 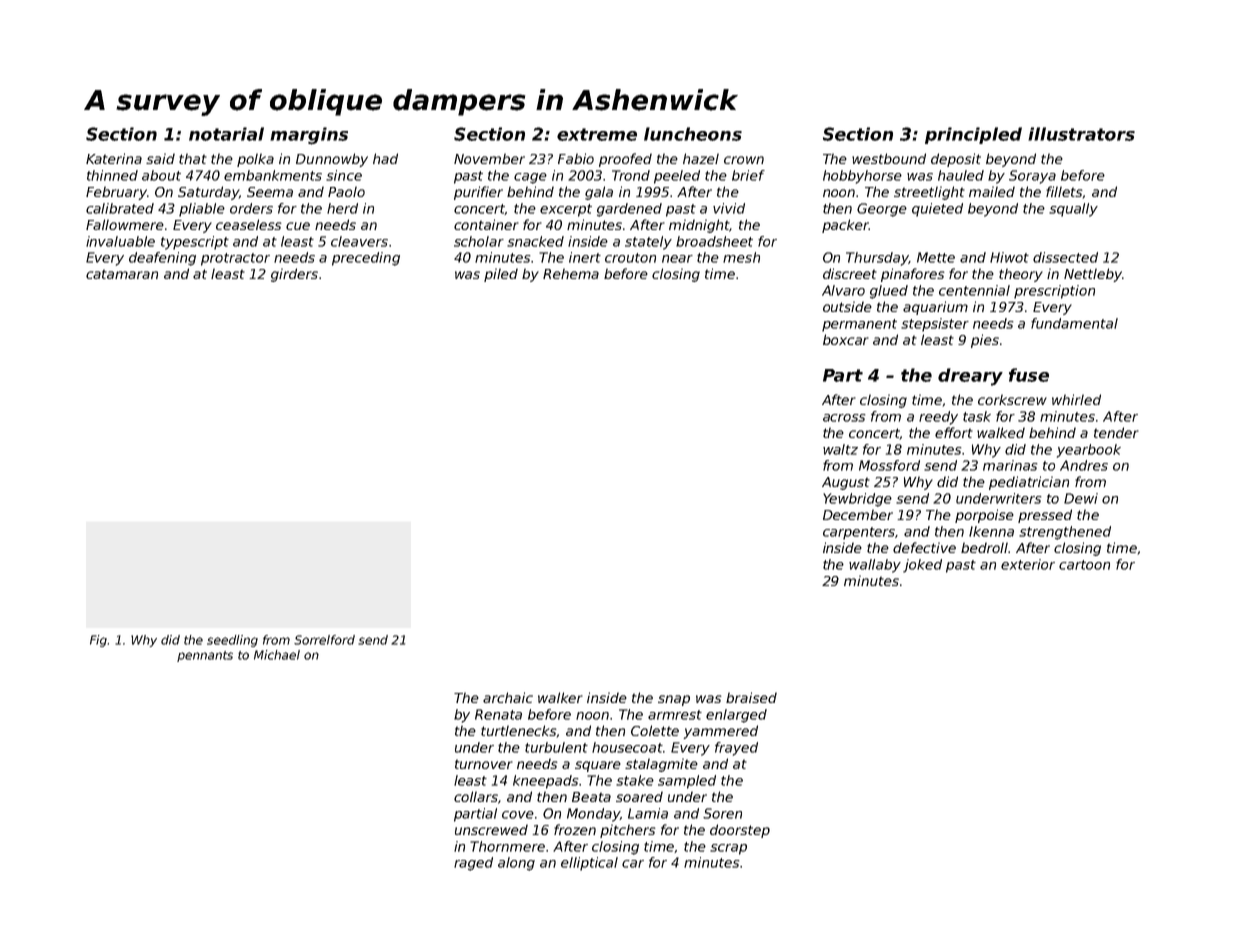 I want to click on luncheons, so click(x=693, y=134).
